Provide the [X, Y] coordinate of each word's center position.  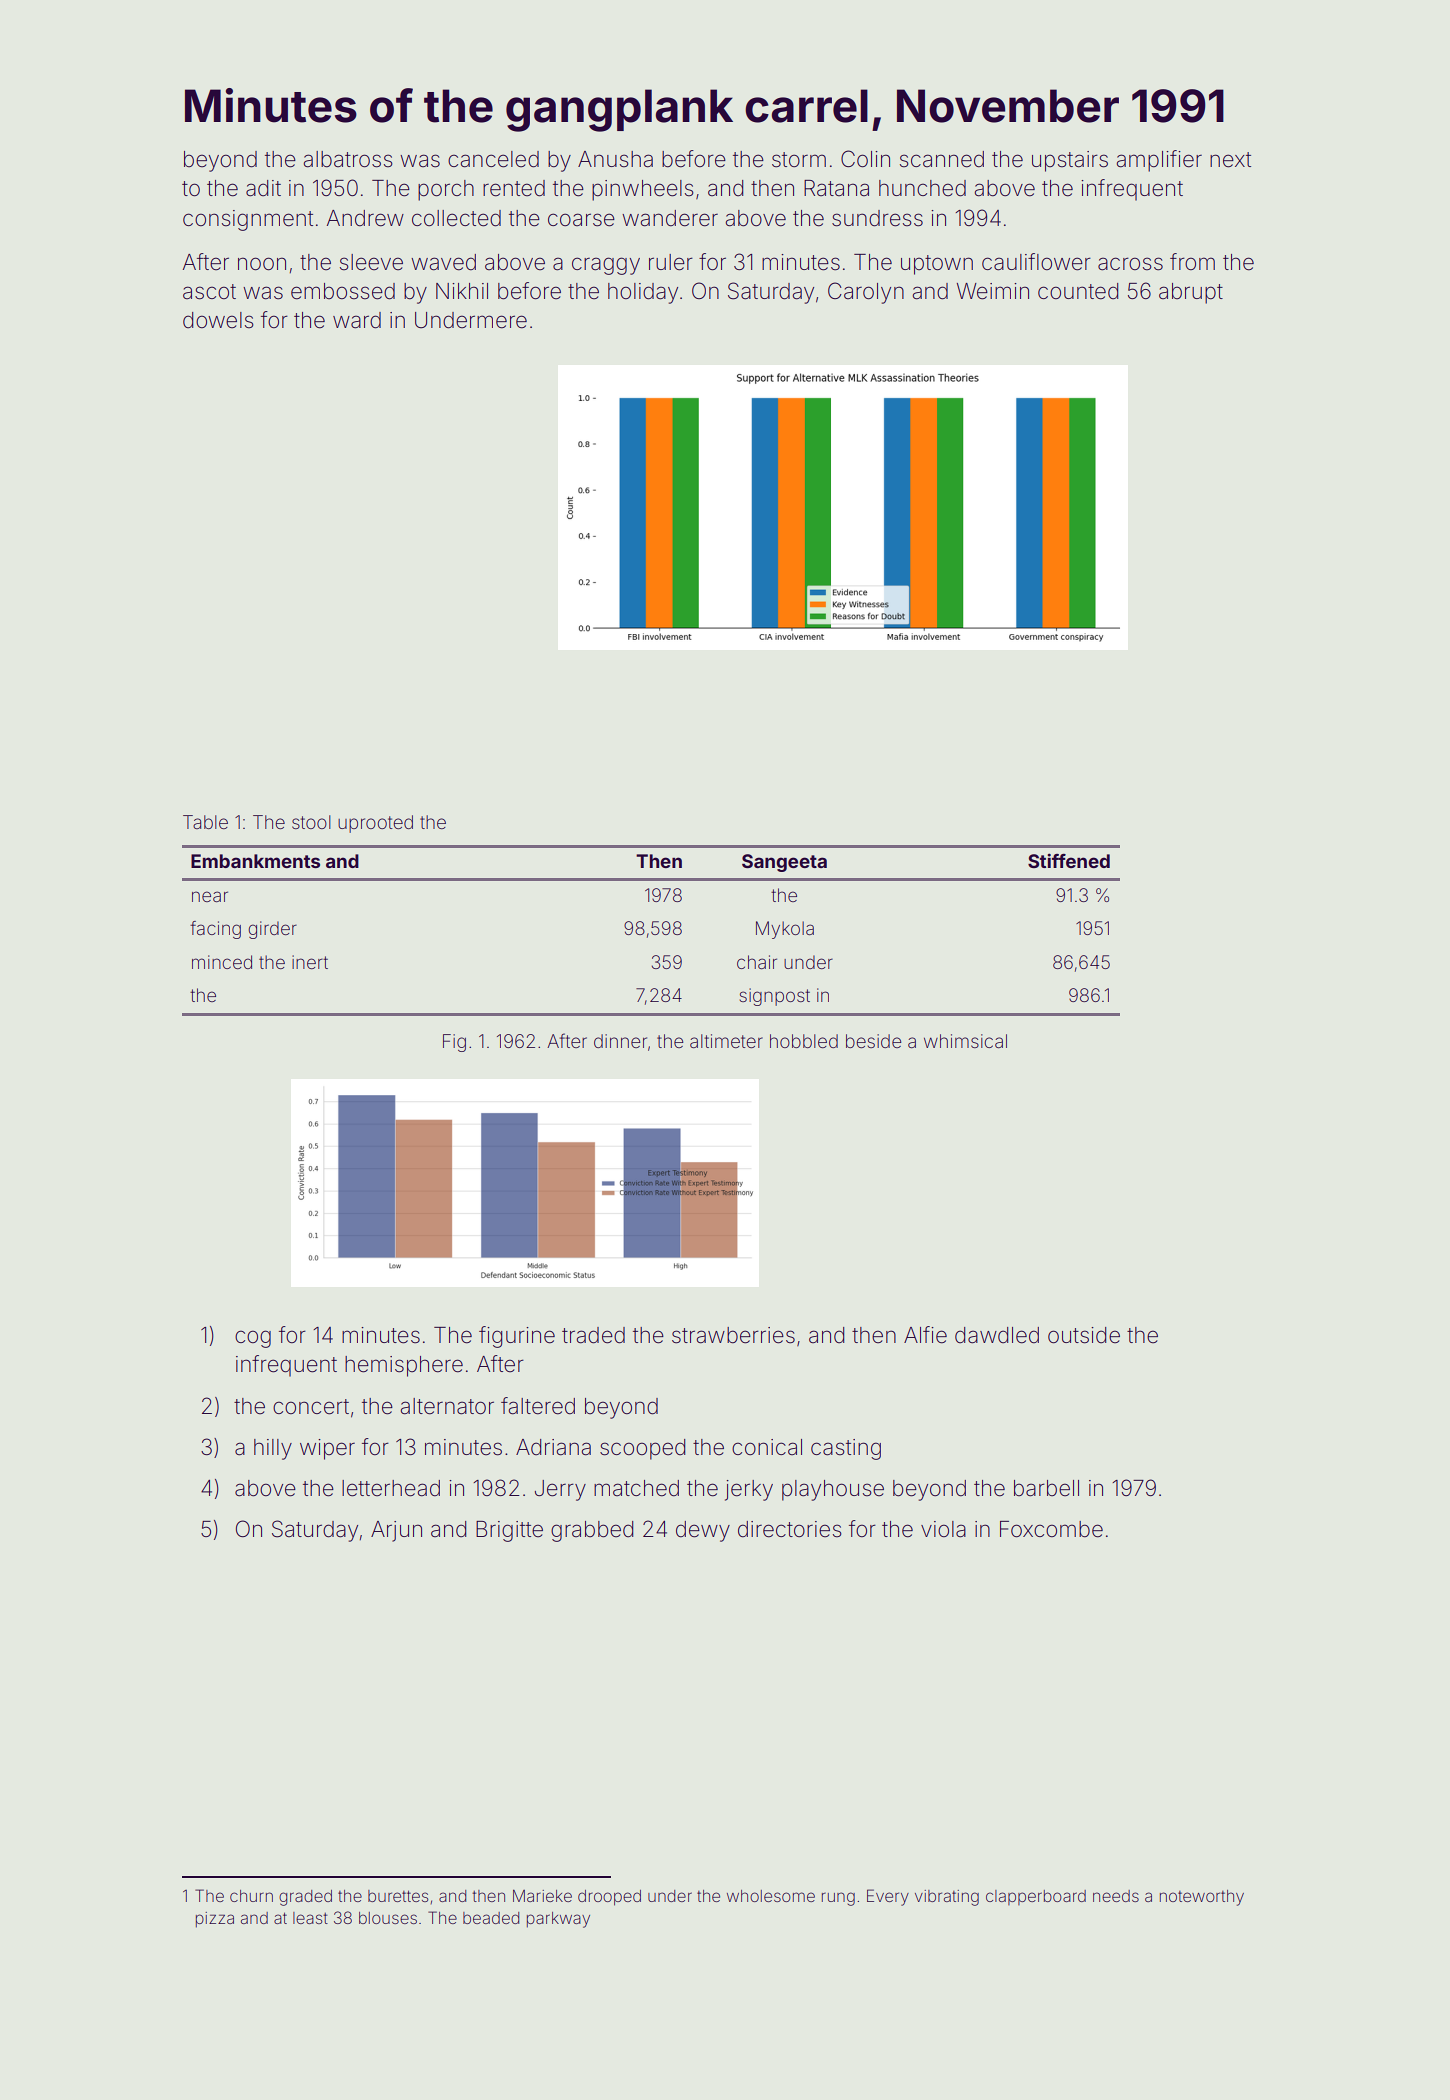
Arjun [396, 1531]
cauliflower [1036, 262]
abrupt [1191, 293]
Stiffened [1069, 860]
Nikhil [462, 291]
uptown [937, 265]
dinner [620, 1041]
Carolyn [866, 293]
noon [262, 264]
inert [310, 962]
